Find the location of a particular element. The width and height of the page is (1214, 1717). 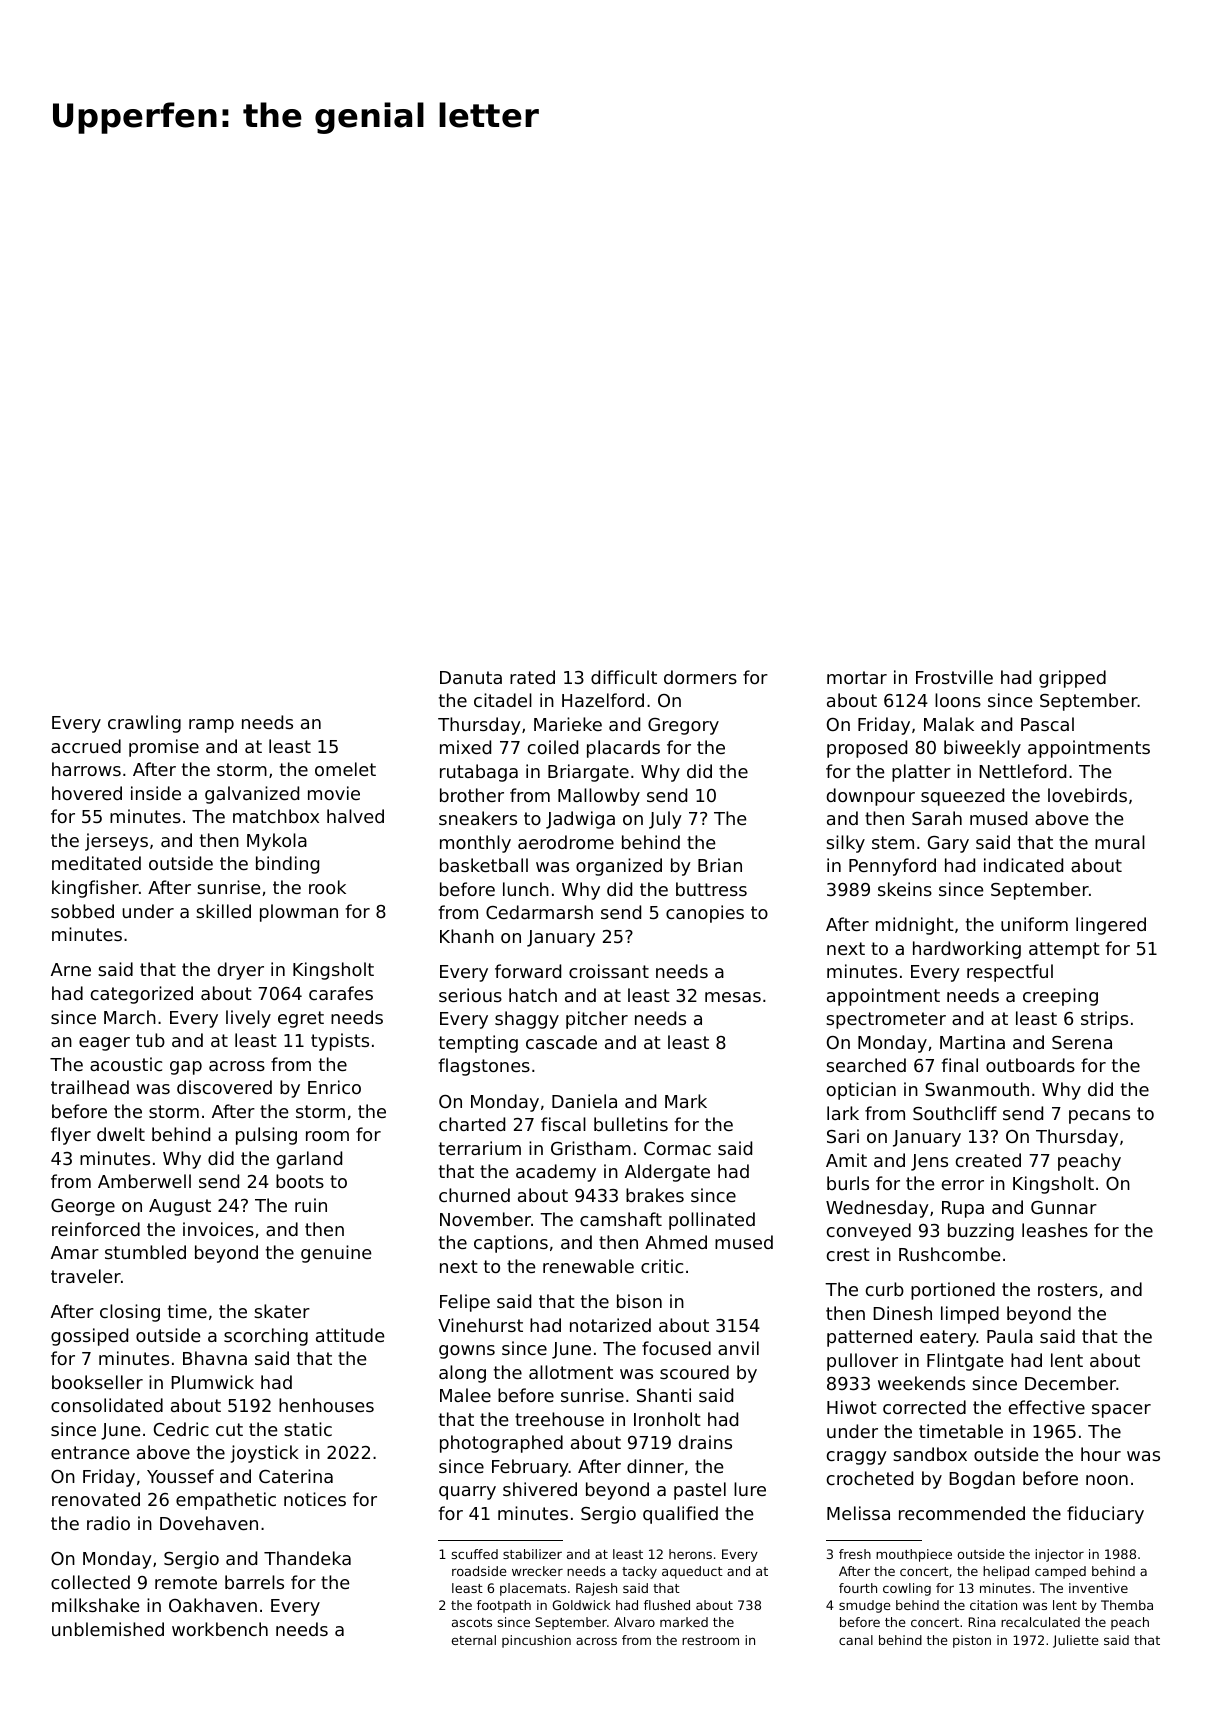

citation is located at coordinates (993, 1605).
